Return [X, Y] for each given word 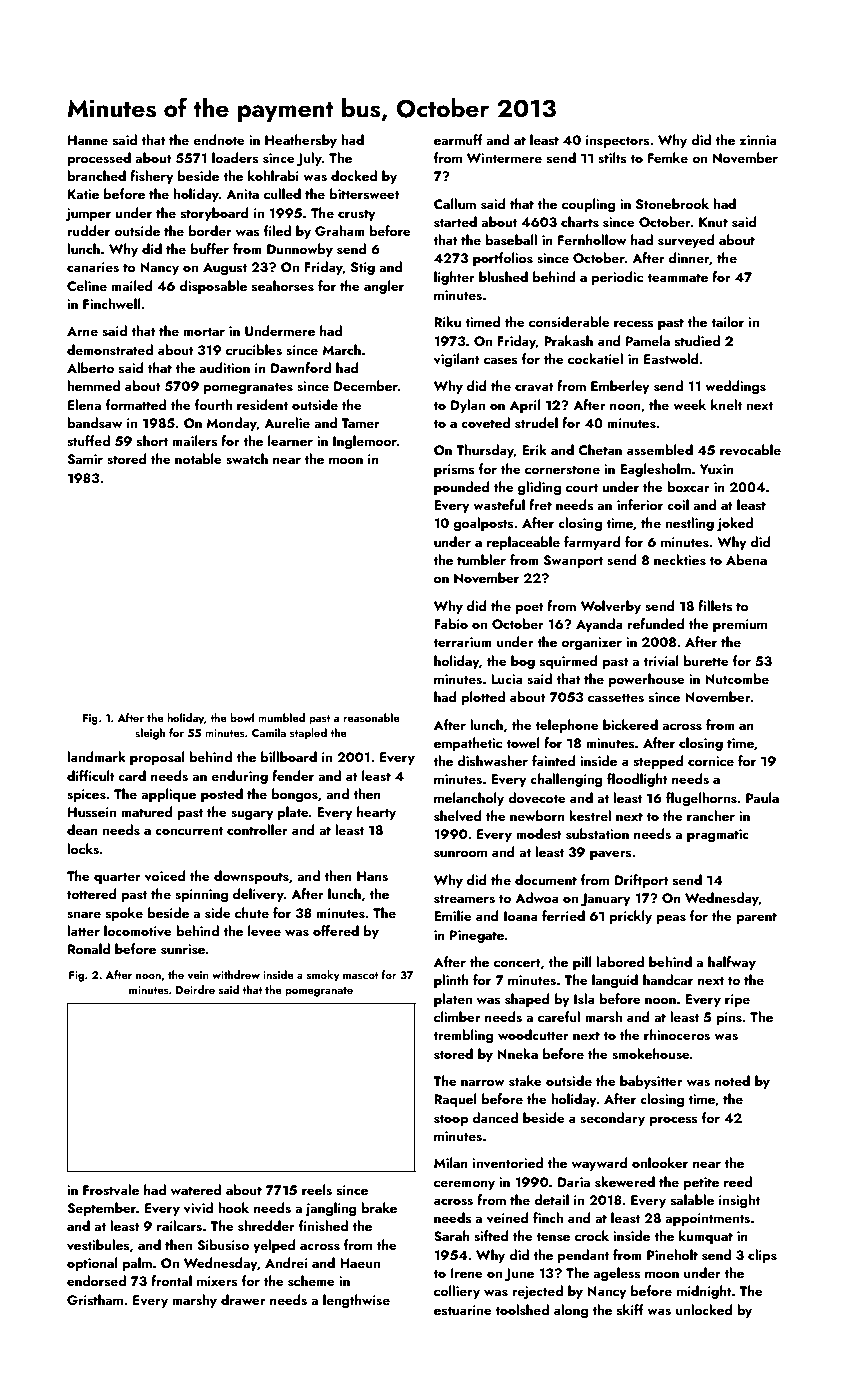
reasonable [371, 717]
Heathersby [301, 141]
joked [735, 524]
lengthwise [356, 1301]
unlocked [704, 1309]
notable [198, 458]
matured [147, 811]
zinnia [758, 140]
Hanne [88, 140]
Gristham [95, 1300]
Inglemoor [365, 442]
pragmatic [718, 835]
